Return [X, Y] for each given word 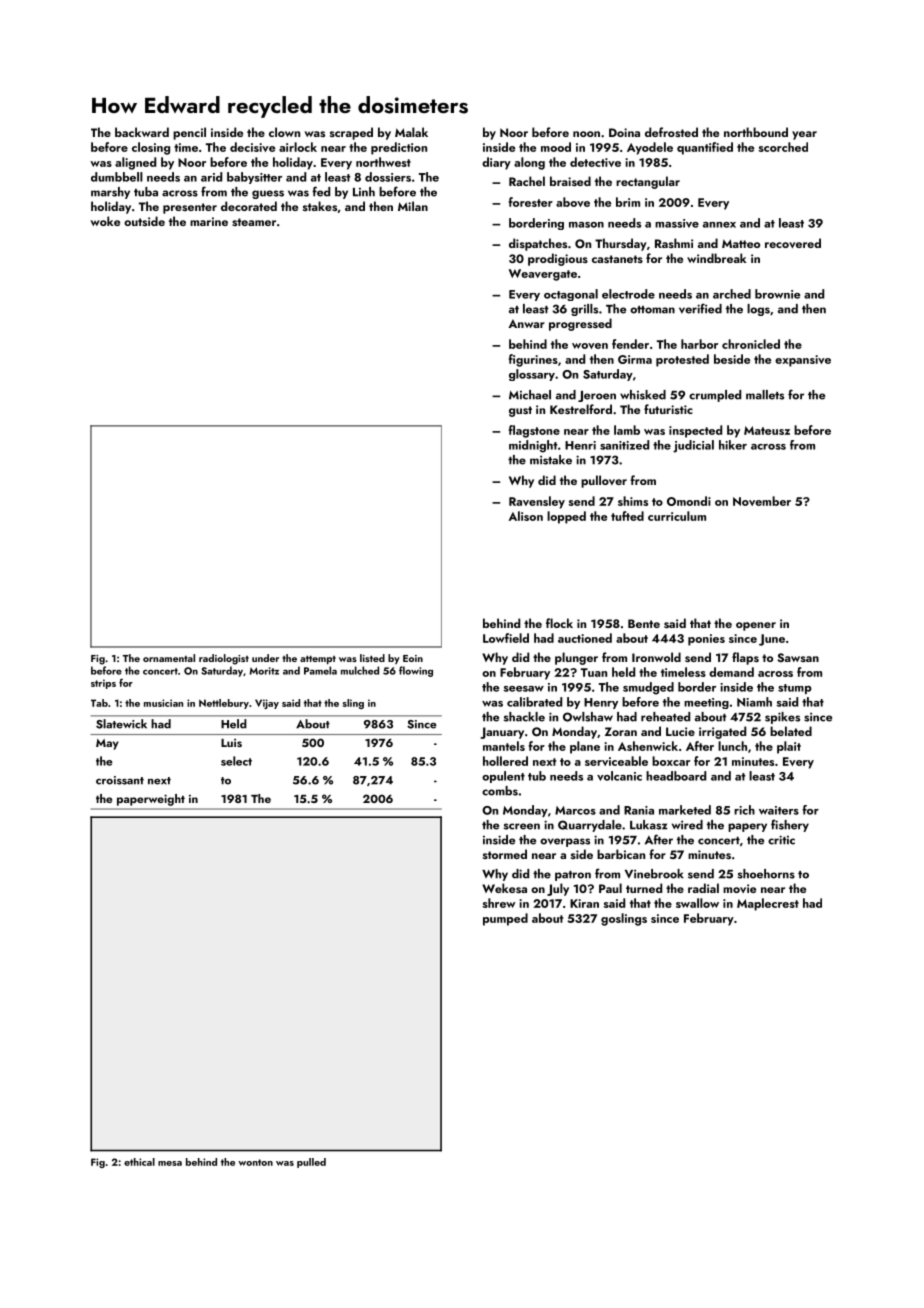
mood [556, 147]
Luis [231, 743]
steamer [254, 222]
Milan [413, 206]
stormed [505, 854]
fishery [790, 825]
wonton [255, 1162]
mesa [170, 1163]
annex [719, 225]
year [804, 135]
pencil [189, 133]
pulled [311, 1163]
